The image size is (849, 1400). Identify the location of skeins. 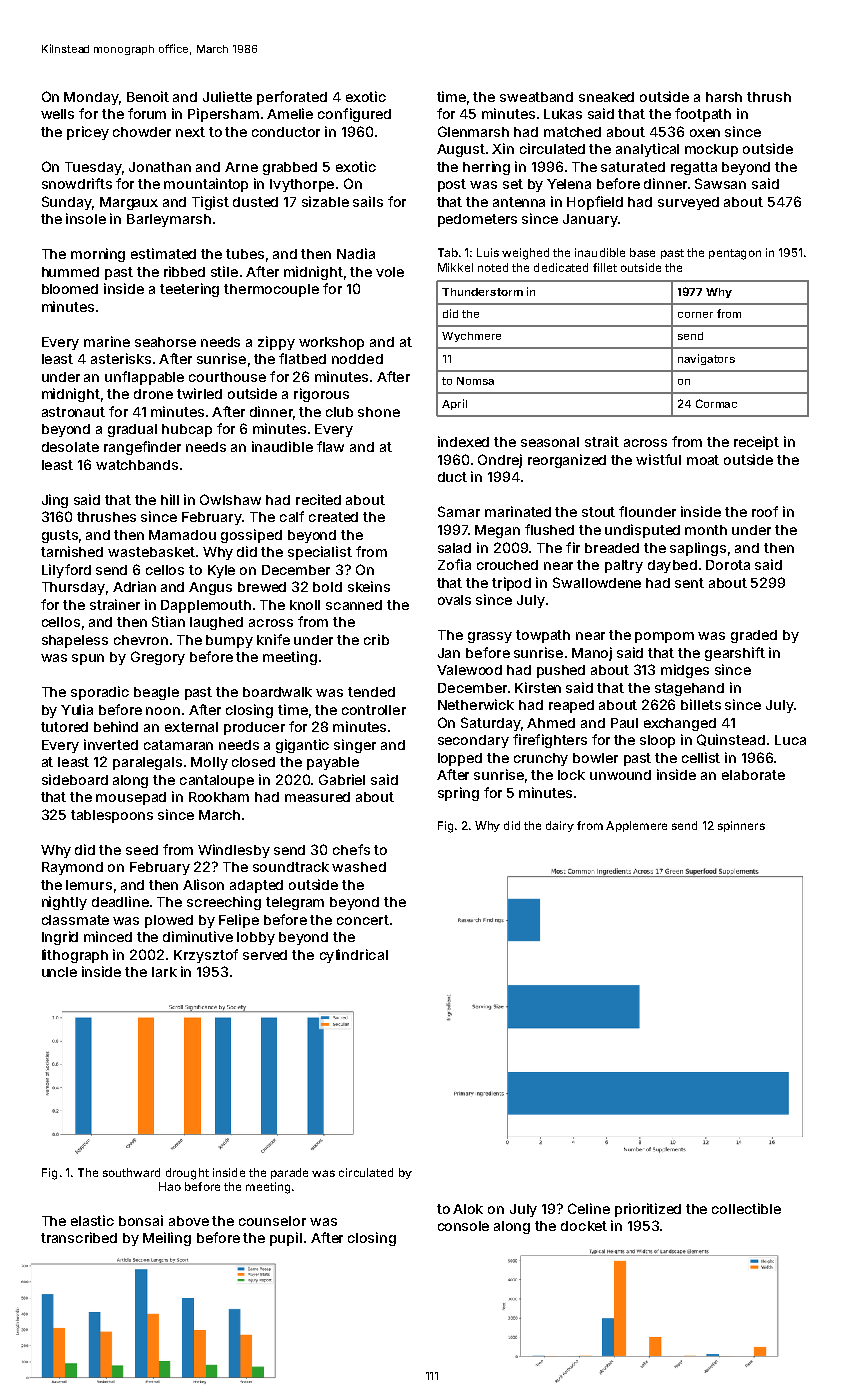
(369, 586).
